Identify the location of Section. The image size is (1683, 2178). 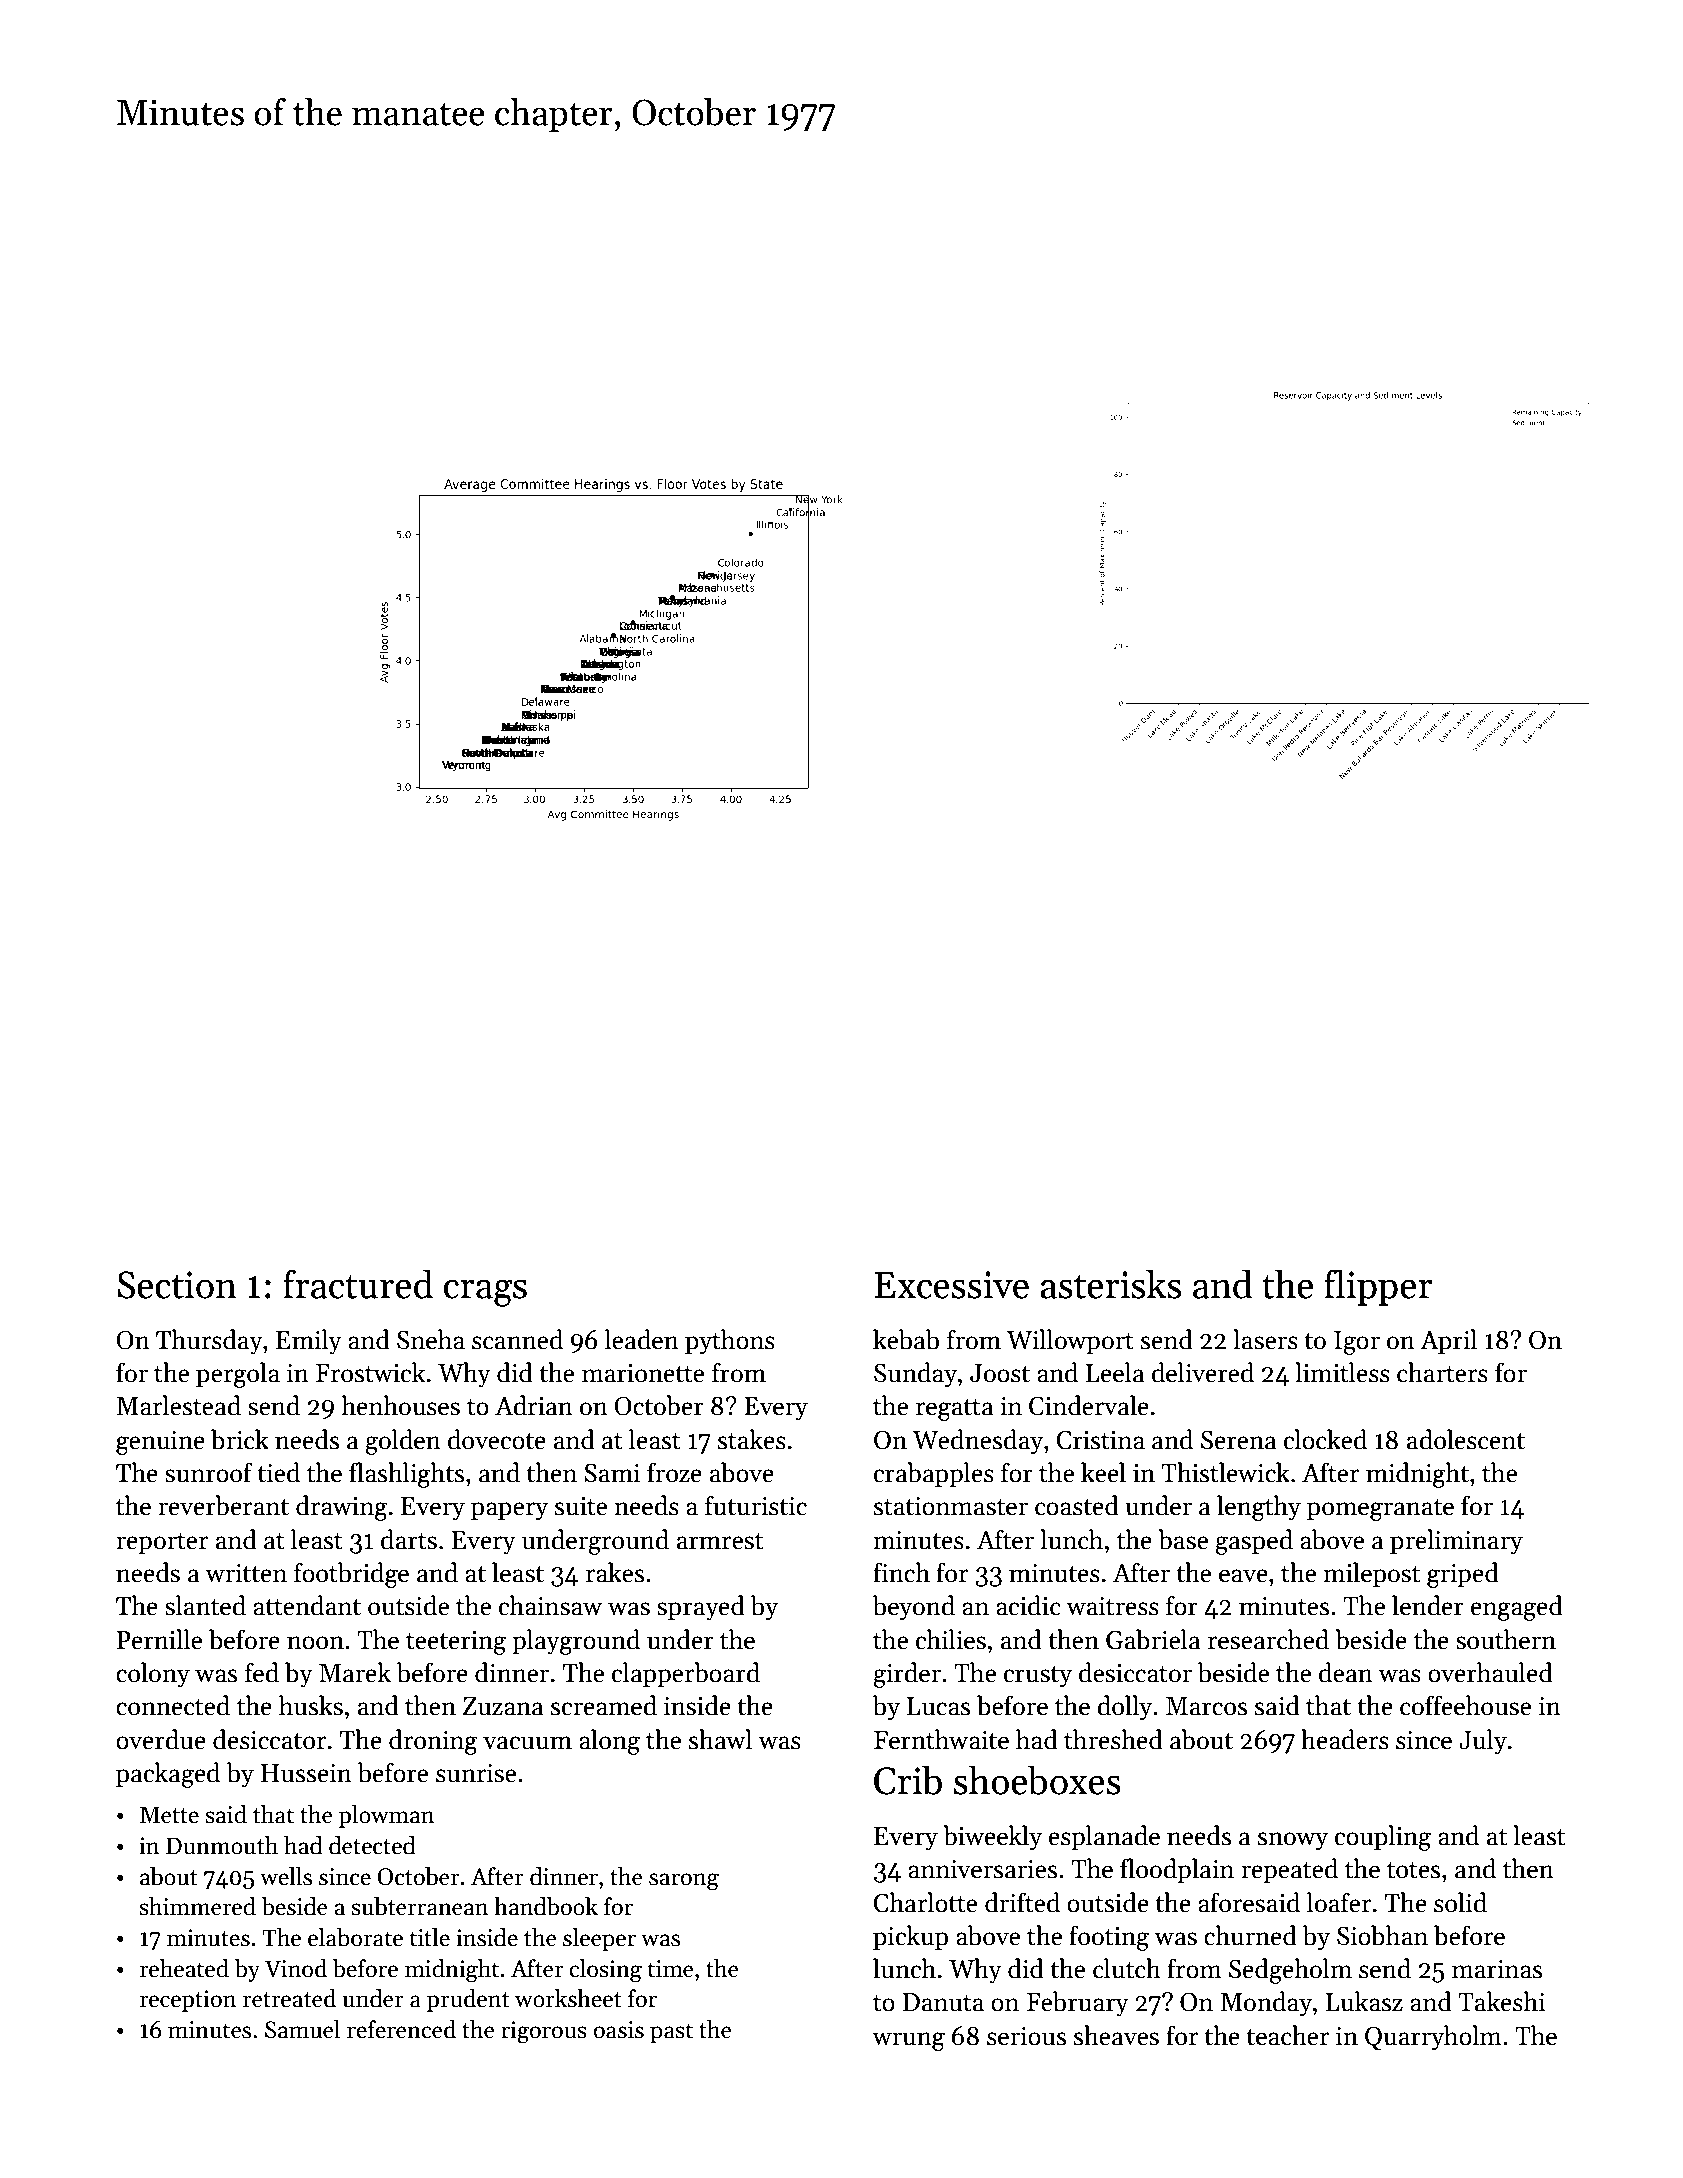
(177, 1285).
